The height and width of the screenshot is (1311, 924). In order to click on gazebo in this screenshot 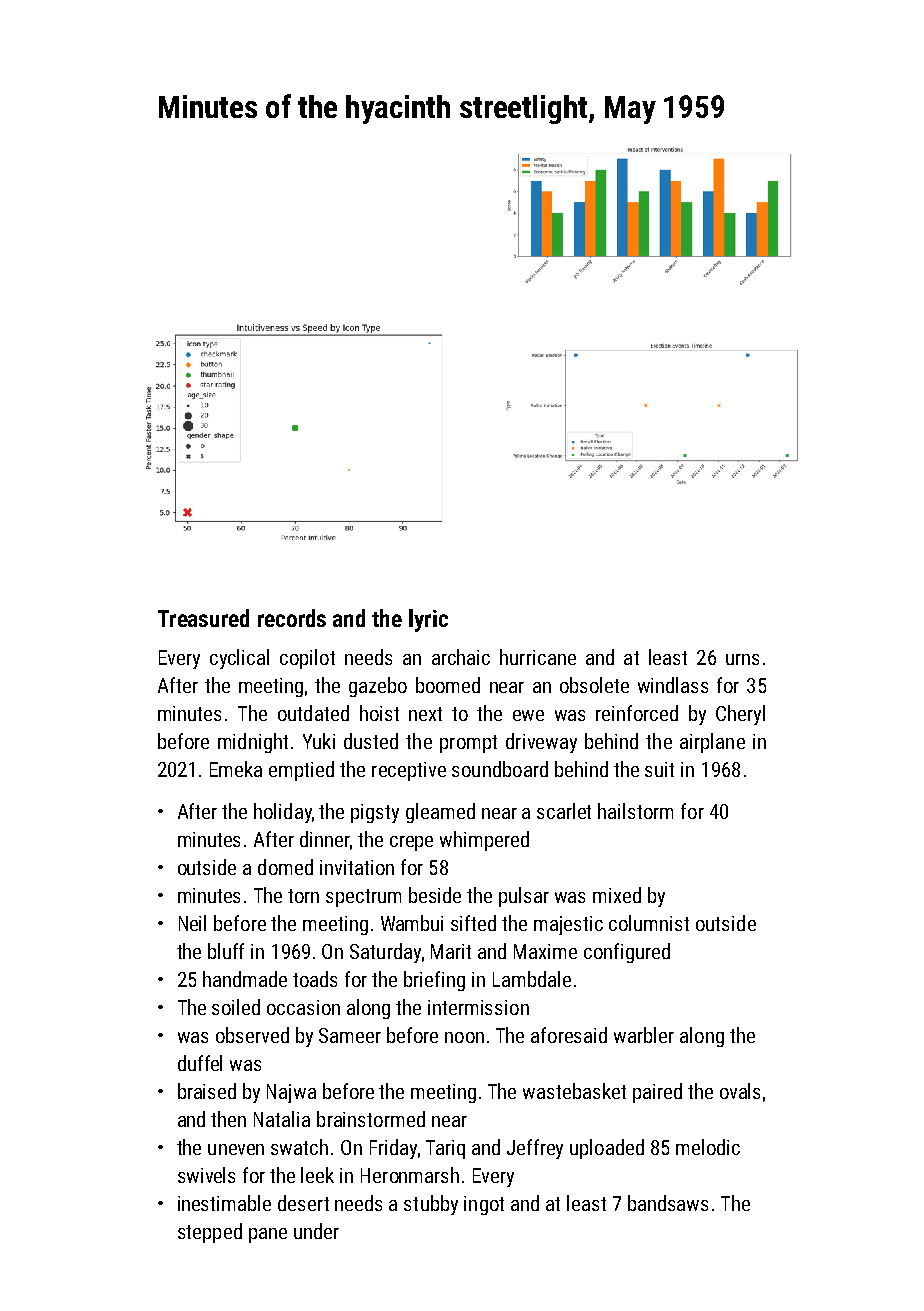, I will do `click(378, 687)`.
